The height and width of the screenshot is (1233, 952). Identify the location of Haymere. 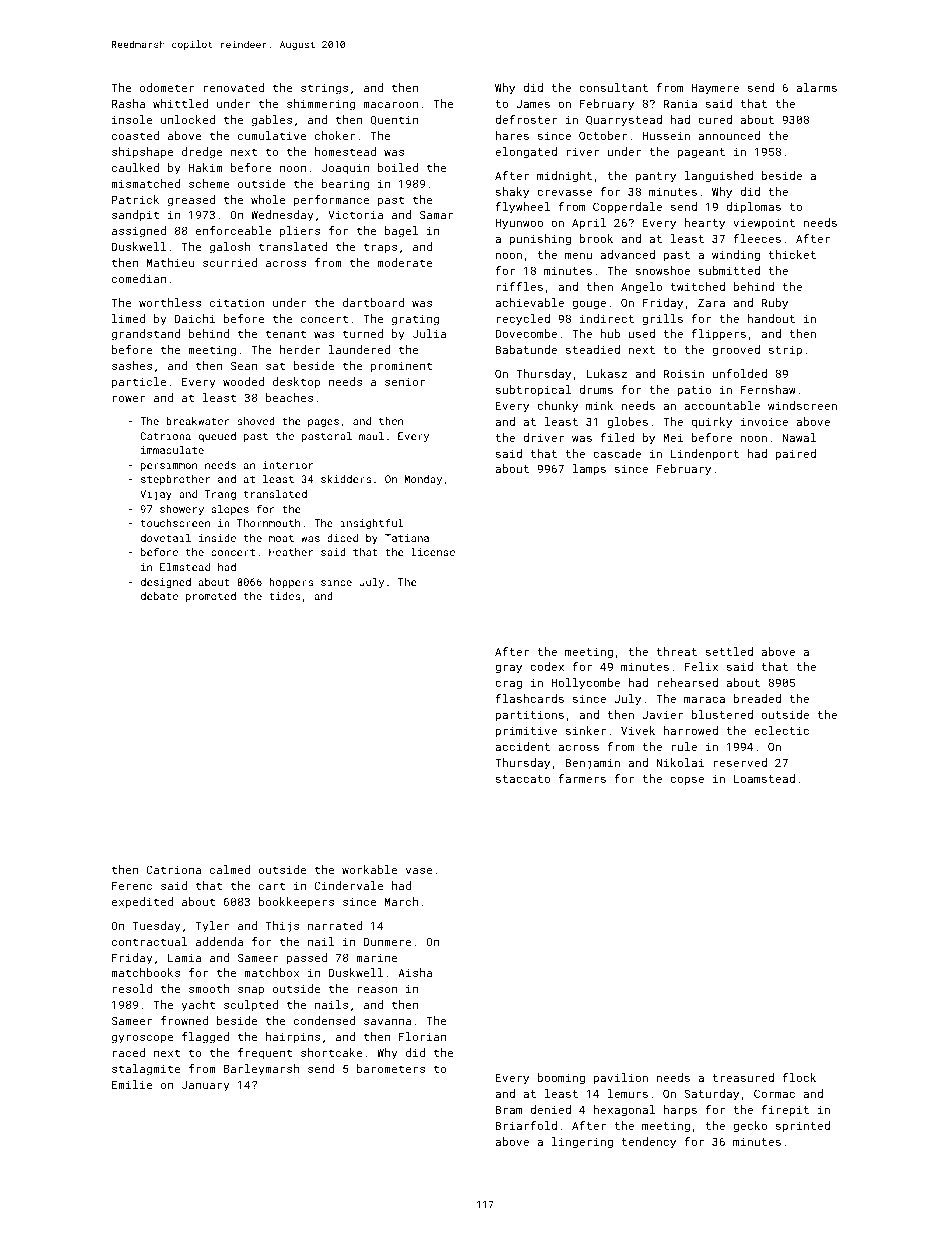
(715, 89).
